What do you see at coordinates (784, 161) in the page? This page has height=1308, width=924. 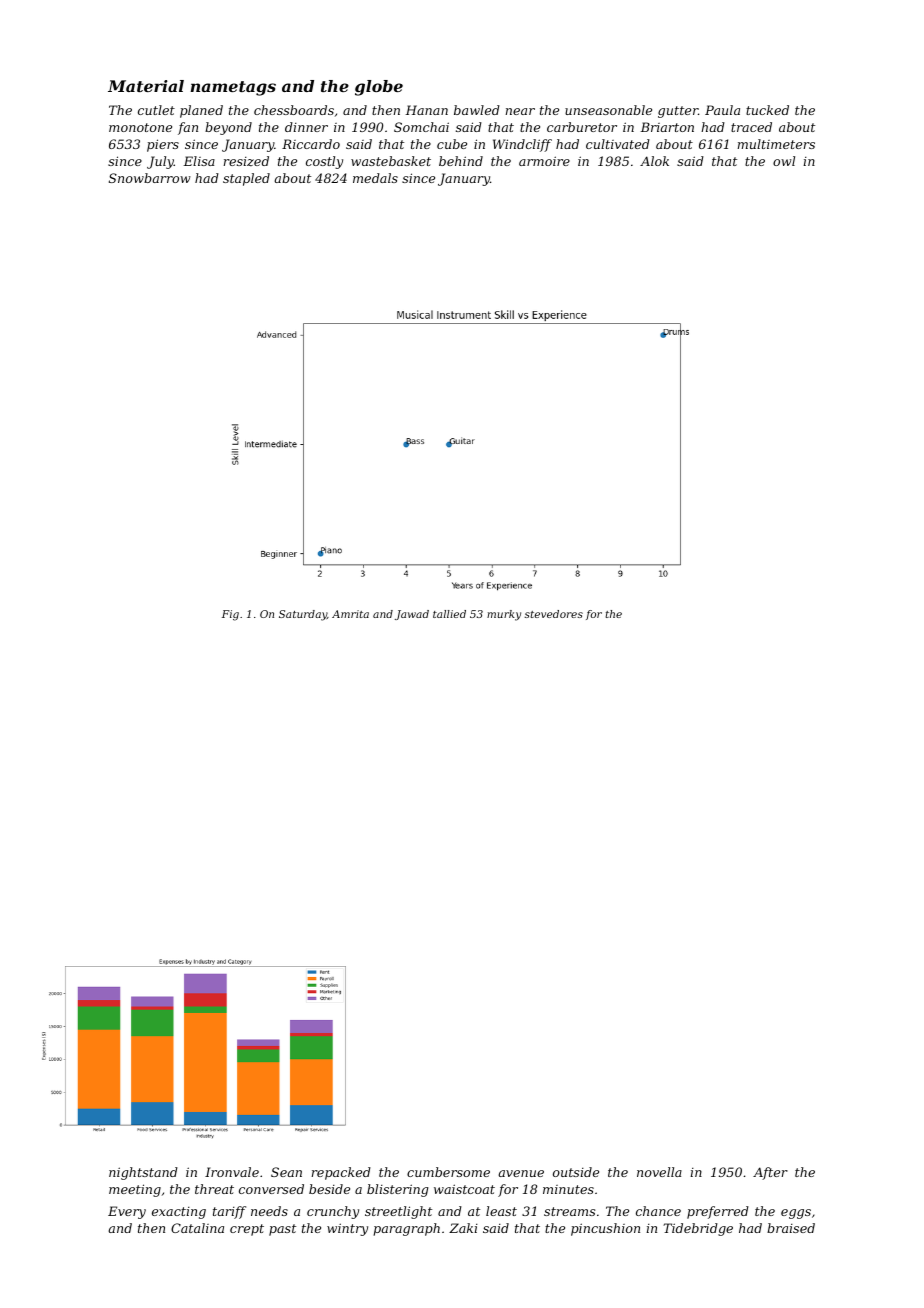 I see `owl` at bounding box center [784, 161].
